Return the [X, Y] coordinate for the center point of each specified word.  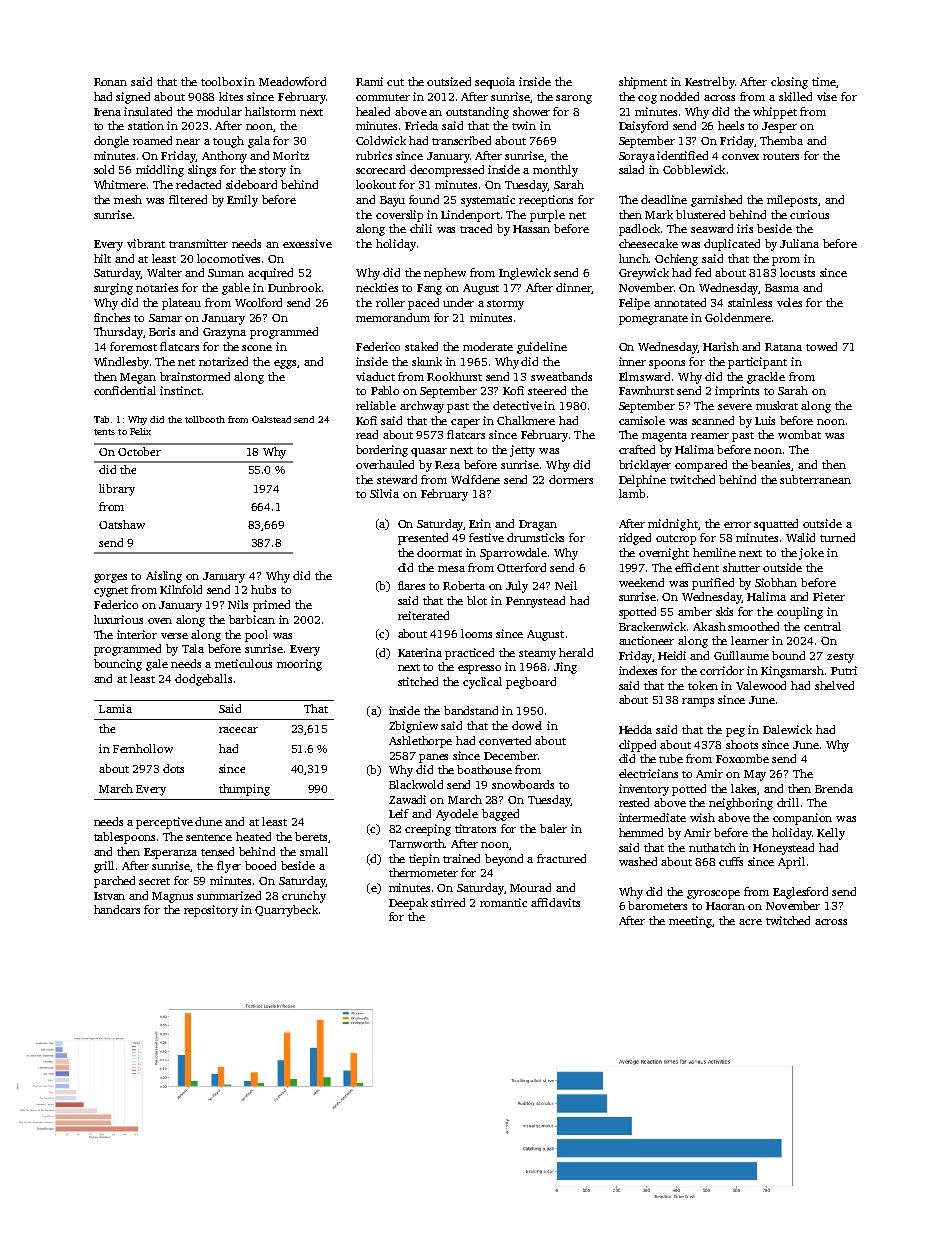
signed [133, 98]
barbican [252, 619]
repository [211, 911]
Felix [140, 431]
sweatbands [561, 376]
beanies [771, 465]
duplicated [732, 245]
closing [789, 83]
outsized [449, 81]
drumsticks [535, 537]
